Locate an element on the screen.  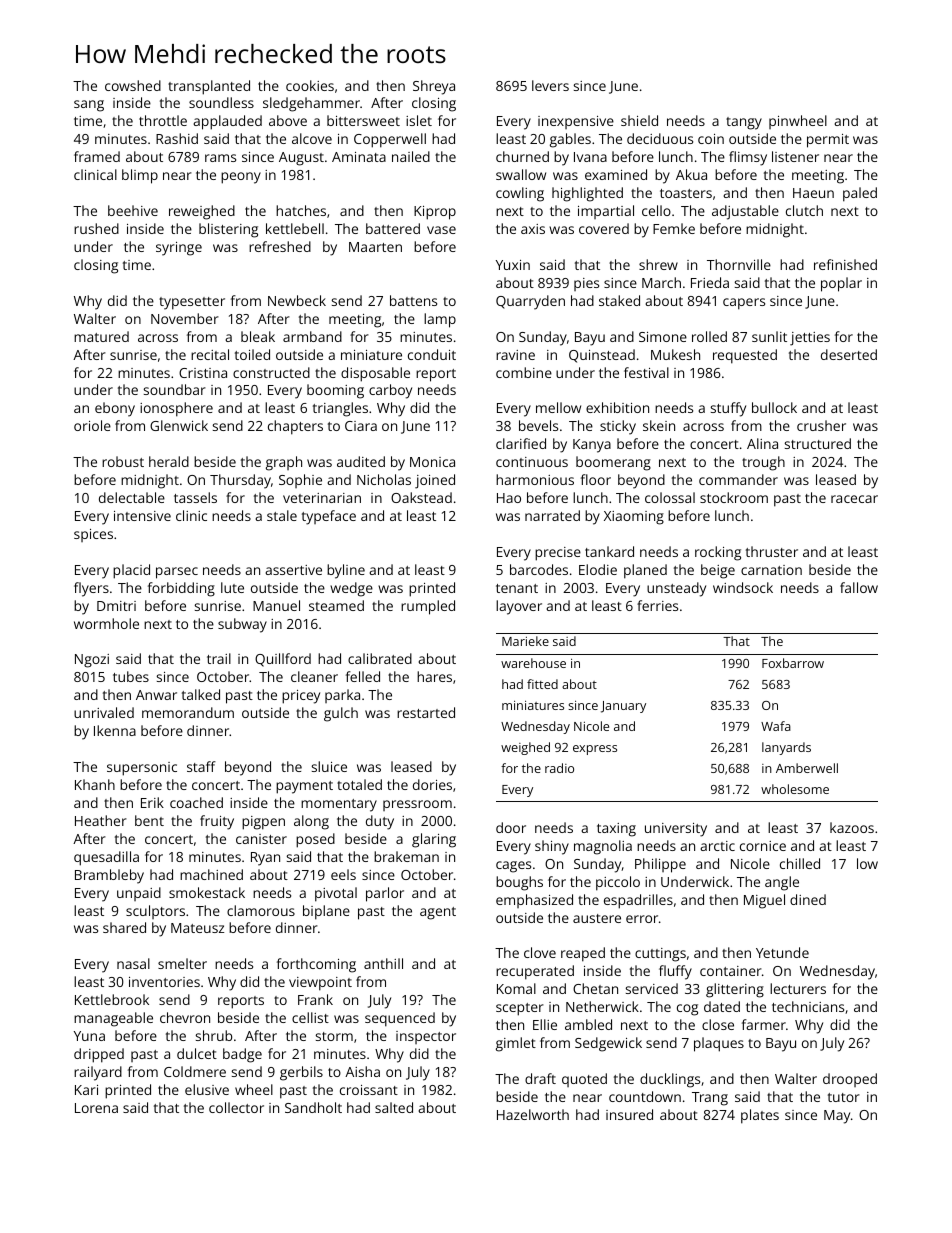
Wafa is located at coordinates (776, 726).
